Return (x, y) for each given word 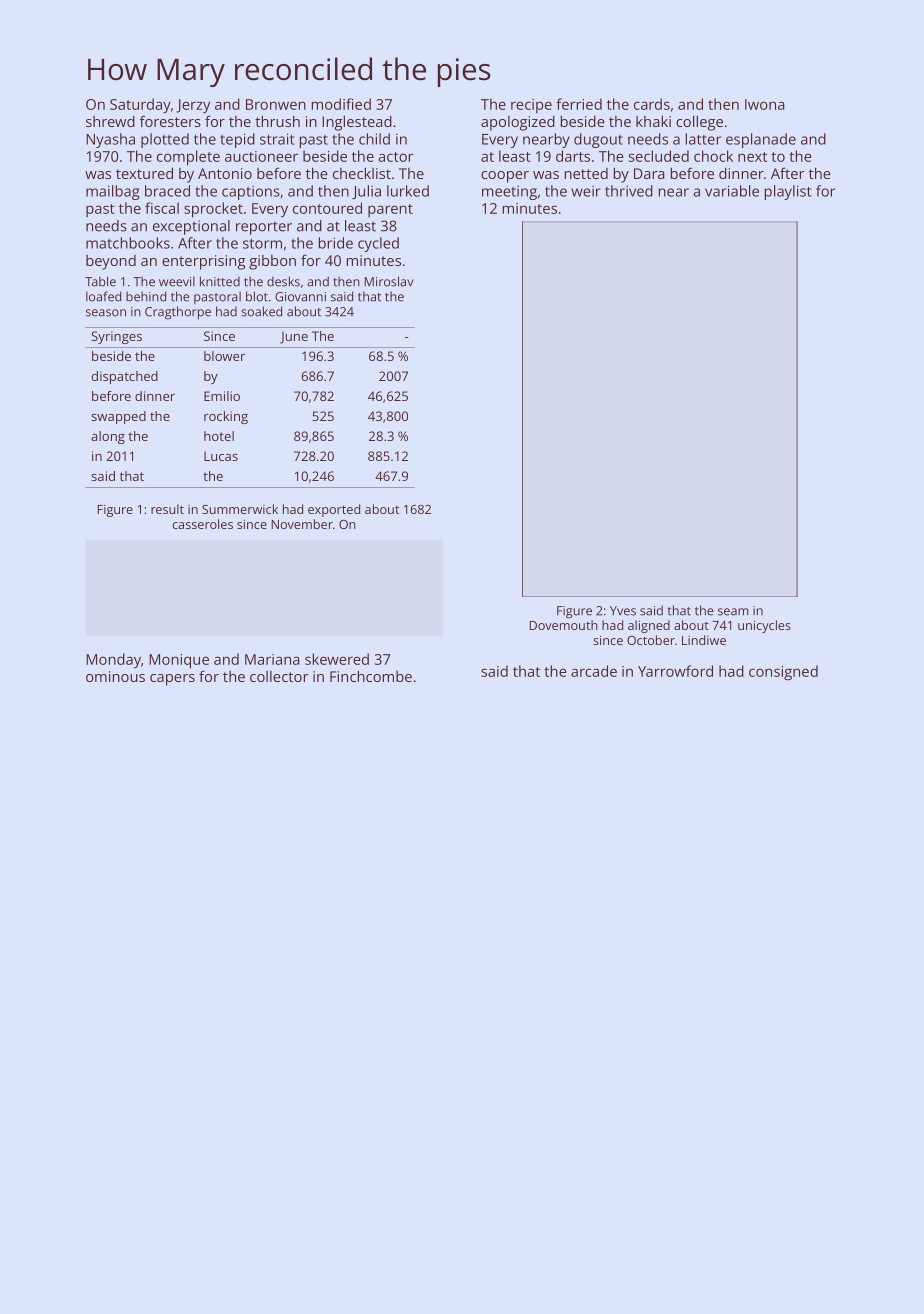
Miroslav (389, 281)
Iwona (765, 104)
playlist (788, 192)
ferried (579, 104)
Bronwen (276, 104)
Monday (113, 661)
